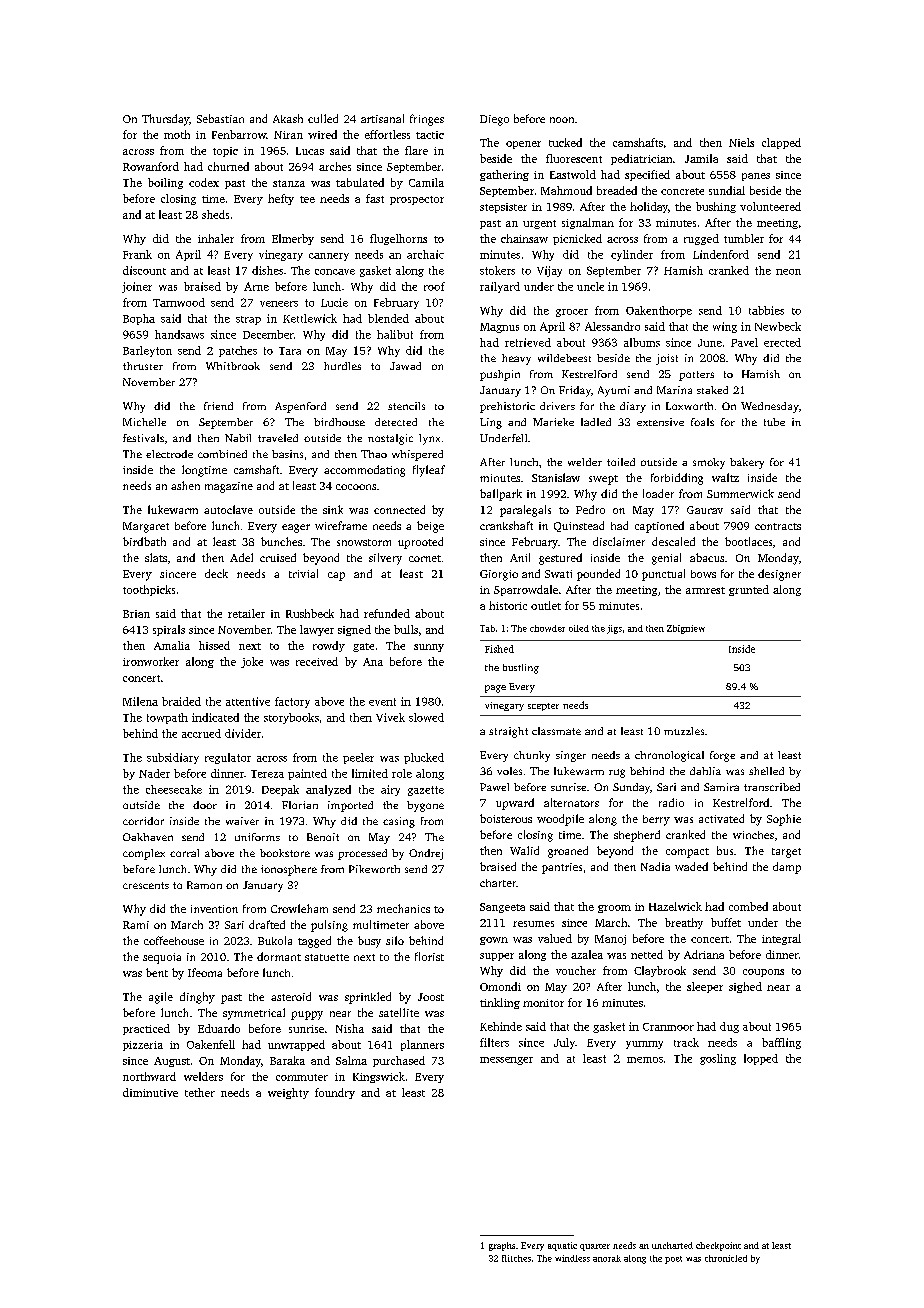 Image resolution: width=924 pixels, height=1308 pixels. What do you see at coordinates (686, 1042) in the page?
I see `track` at bounding box center [686, 1042].
